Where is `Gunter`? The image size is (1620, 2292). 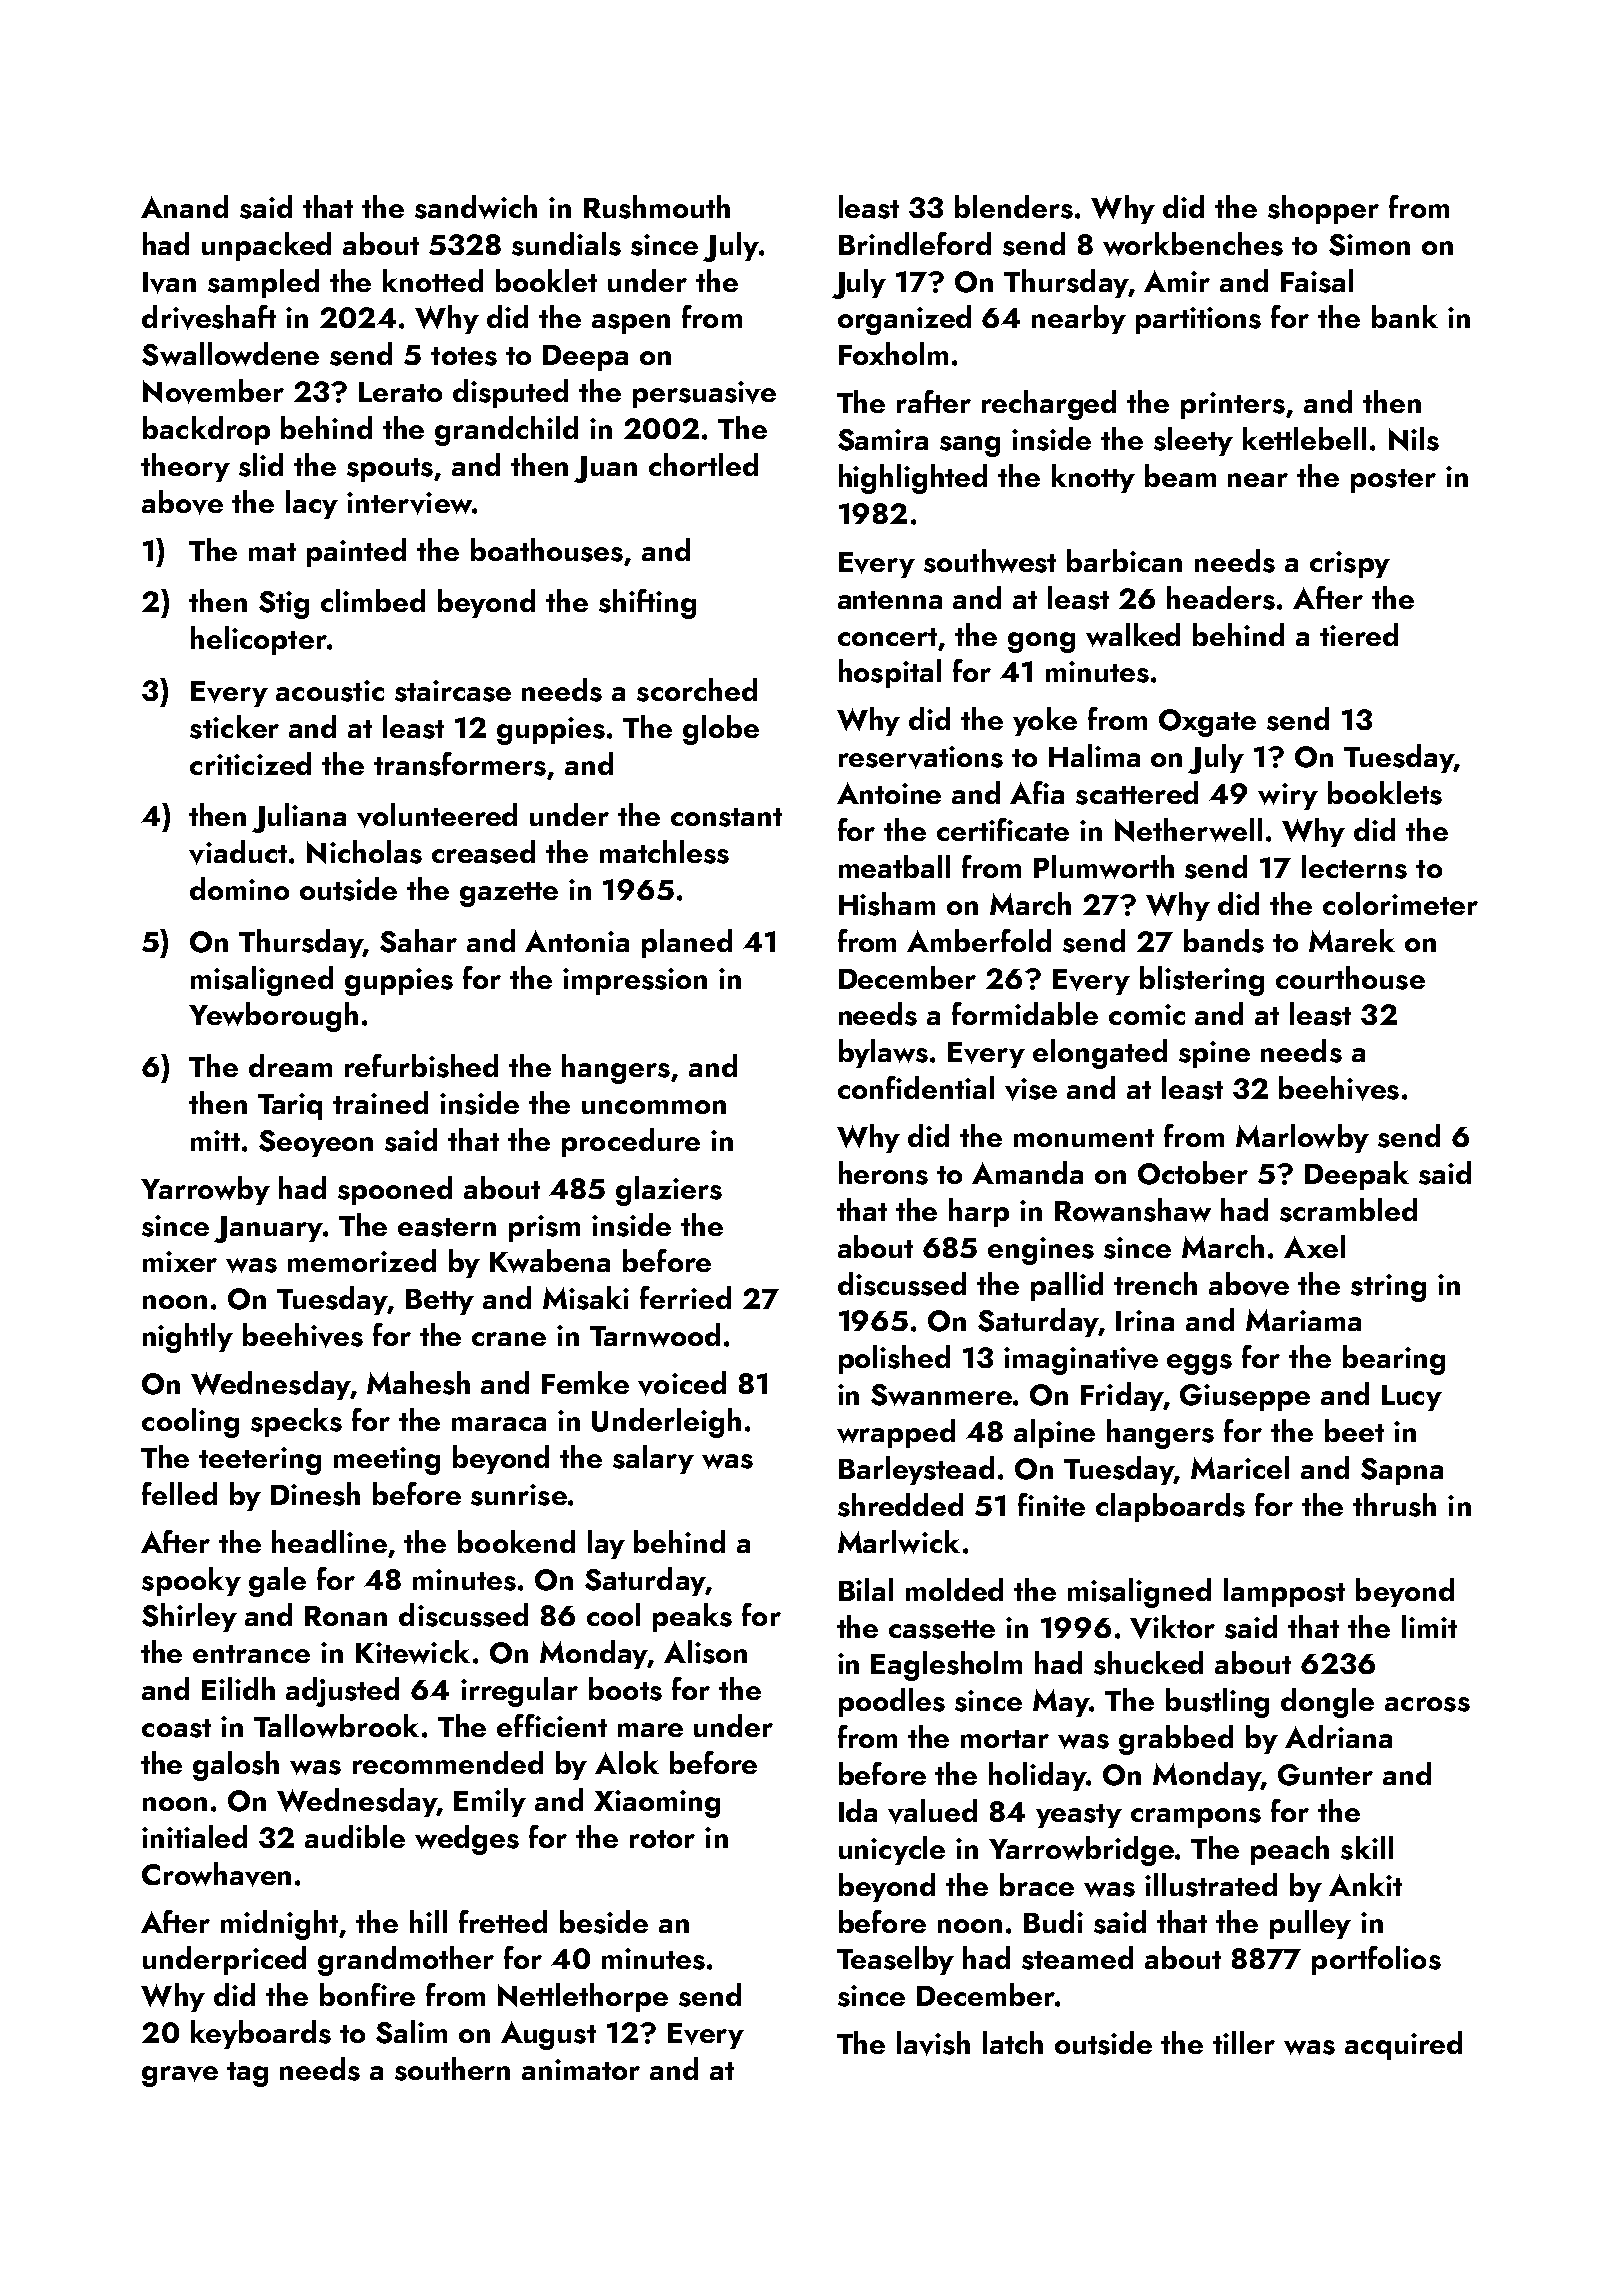 Gunter is located at coordinates (1325, 1775).
